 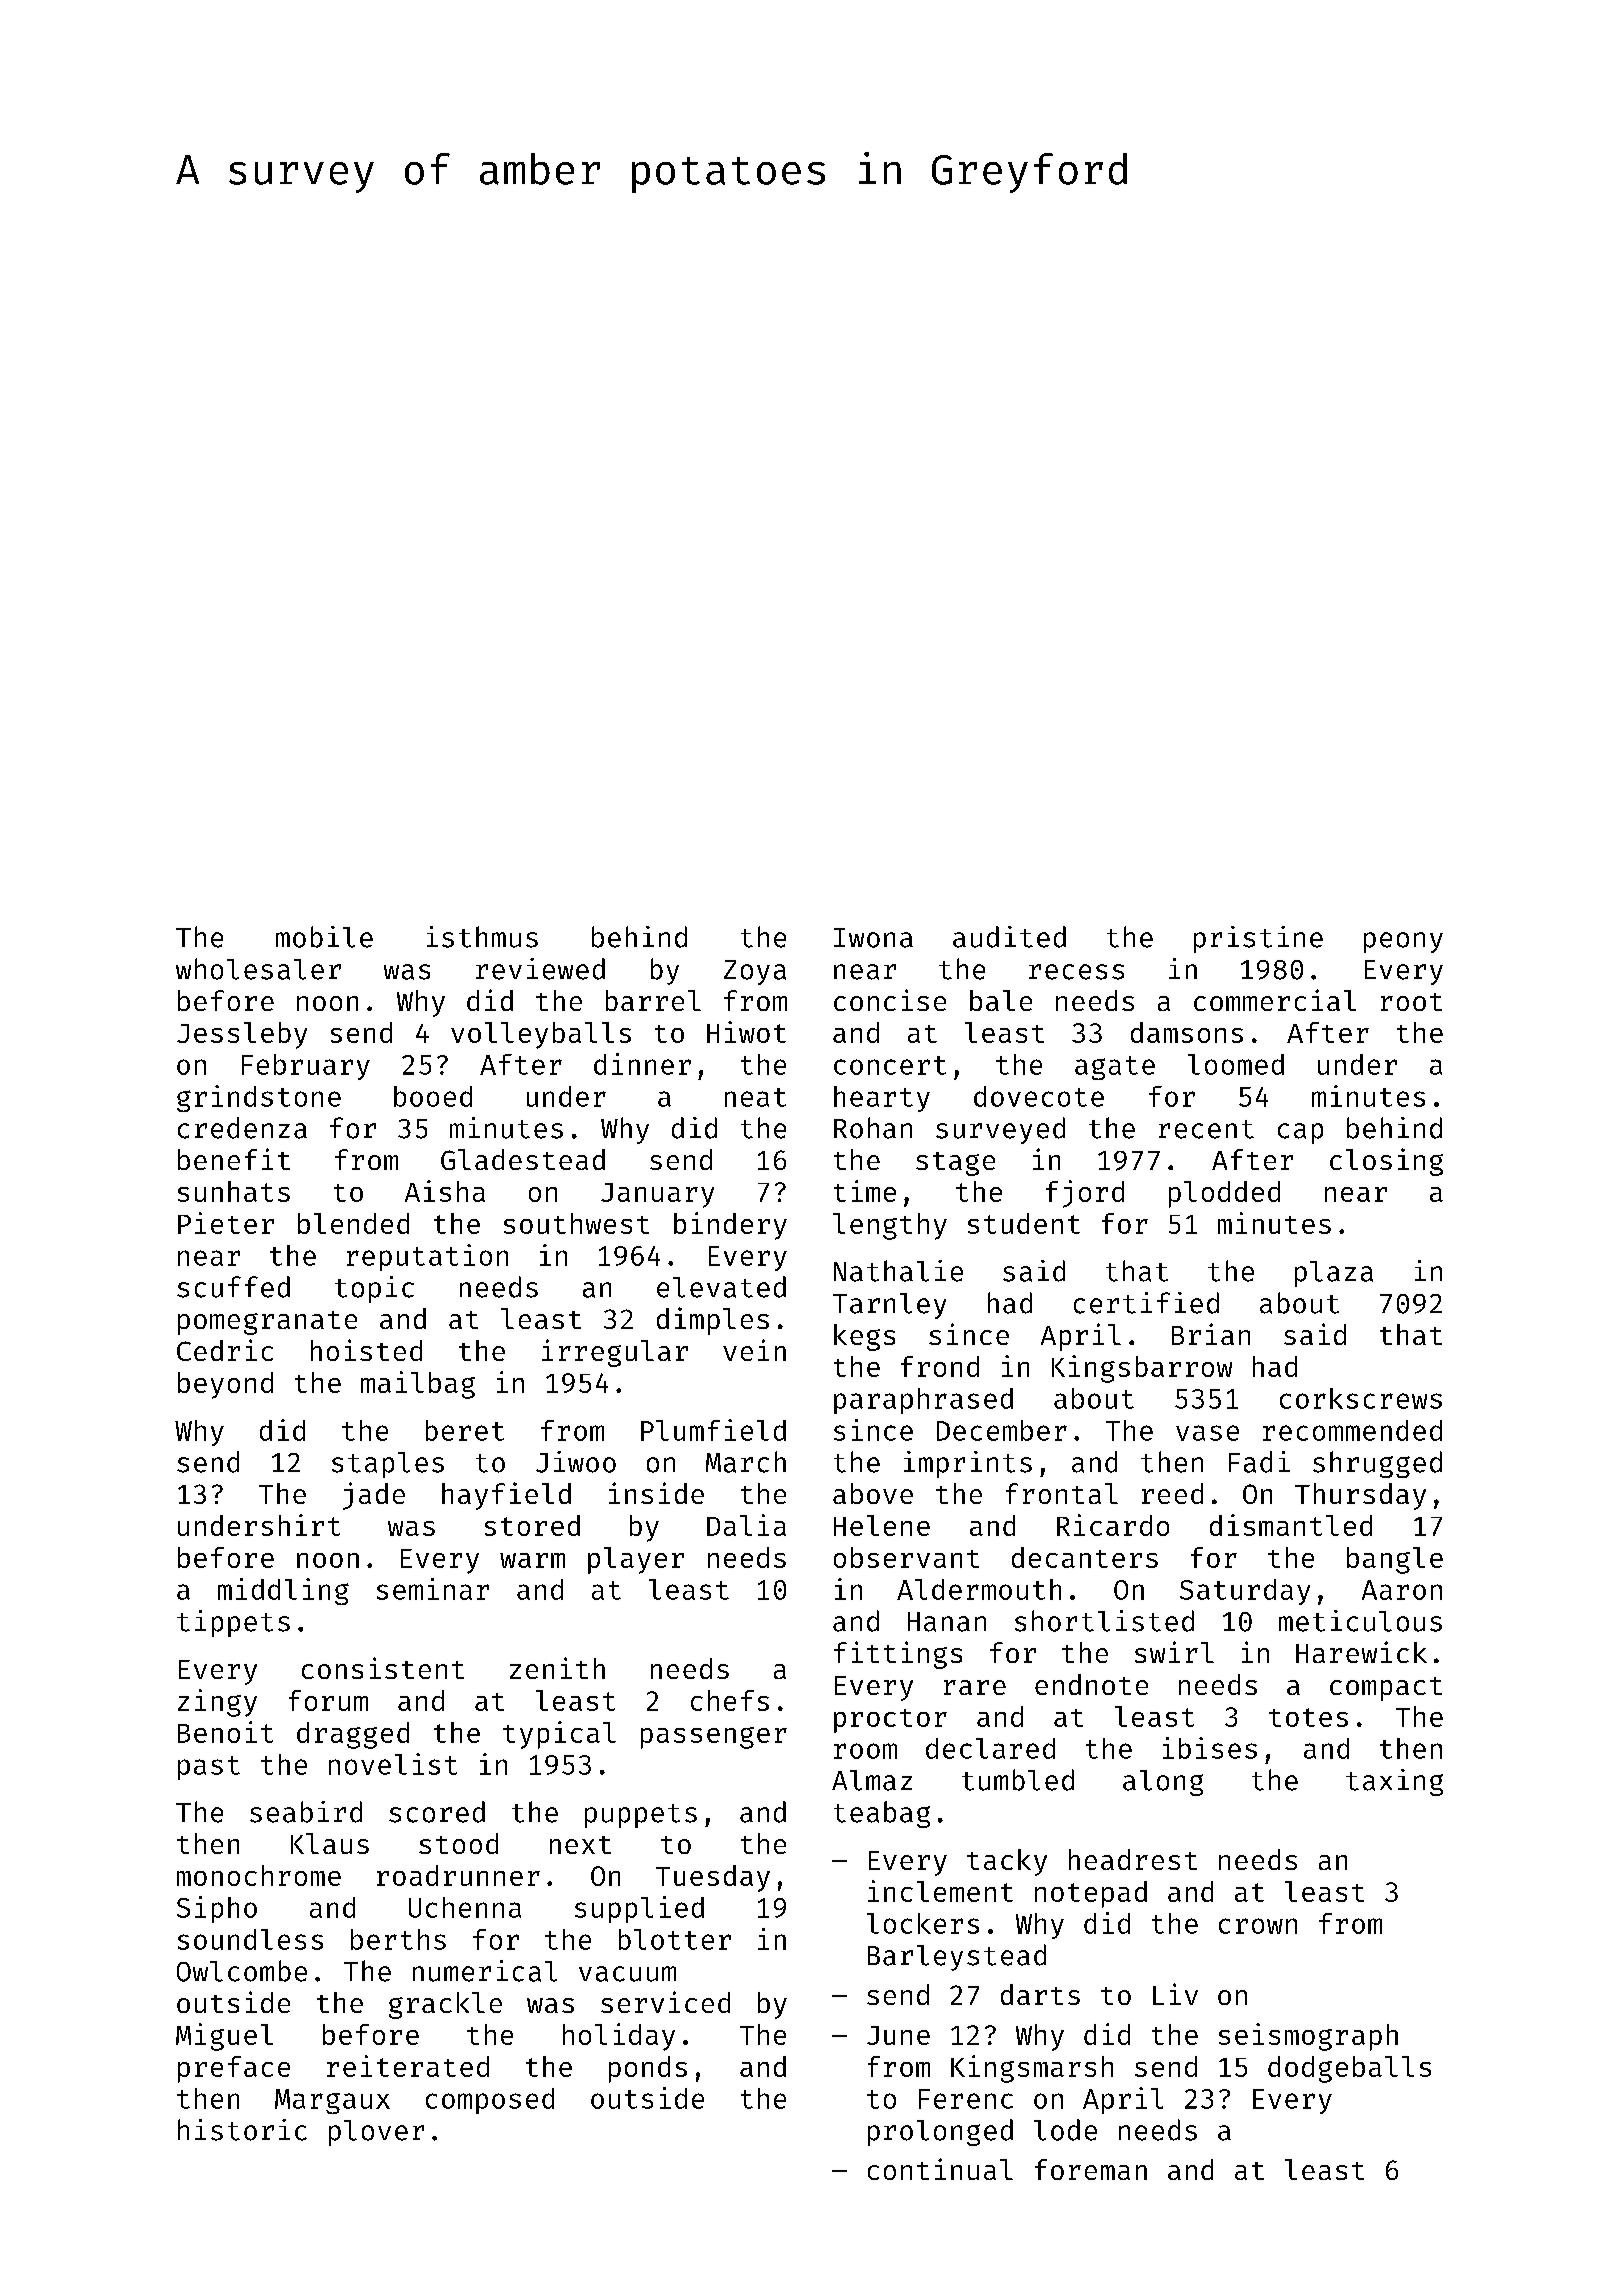 I want to click on booed, so click(x=433, y=1096).
